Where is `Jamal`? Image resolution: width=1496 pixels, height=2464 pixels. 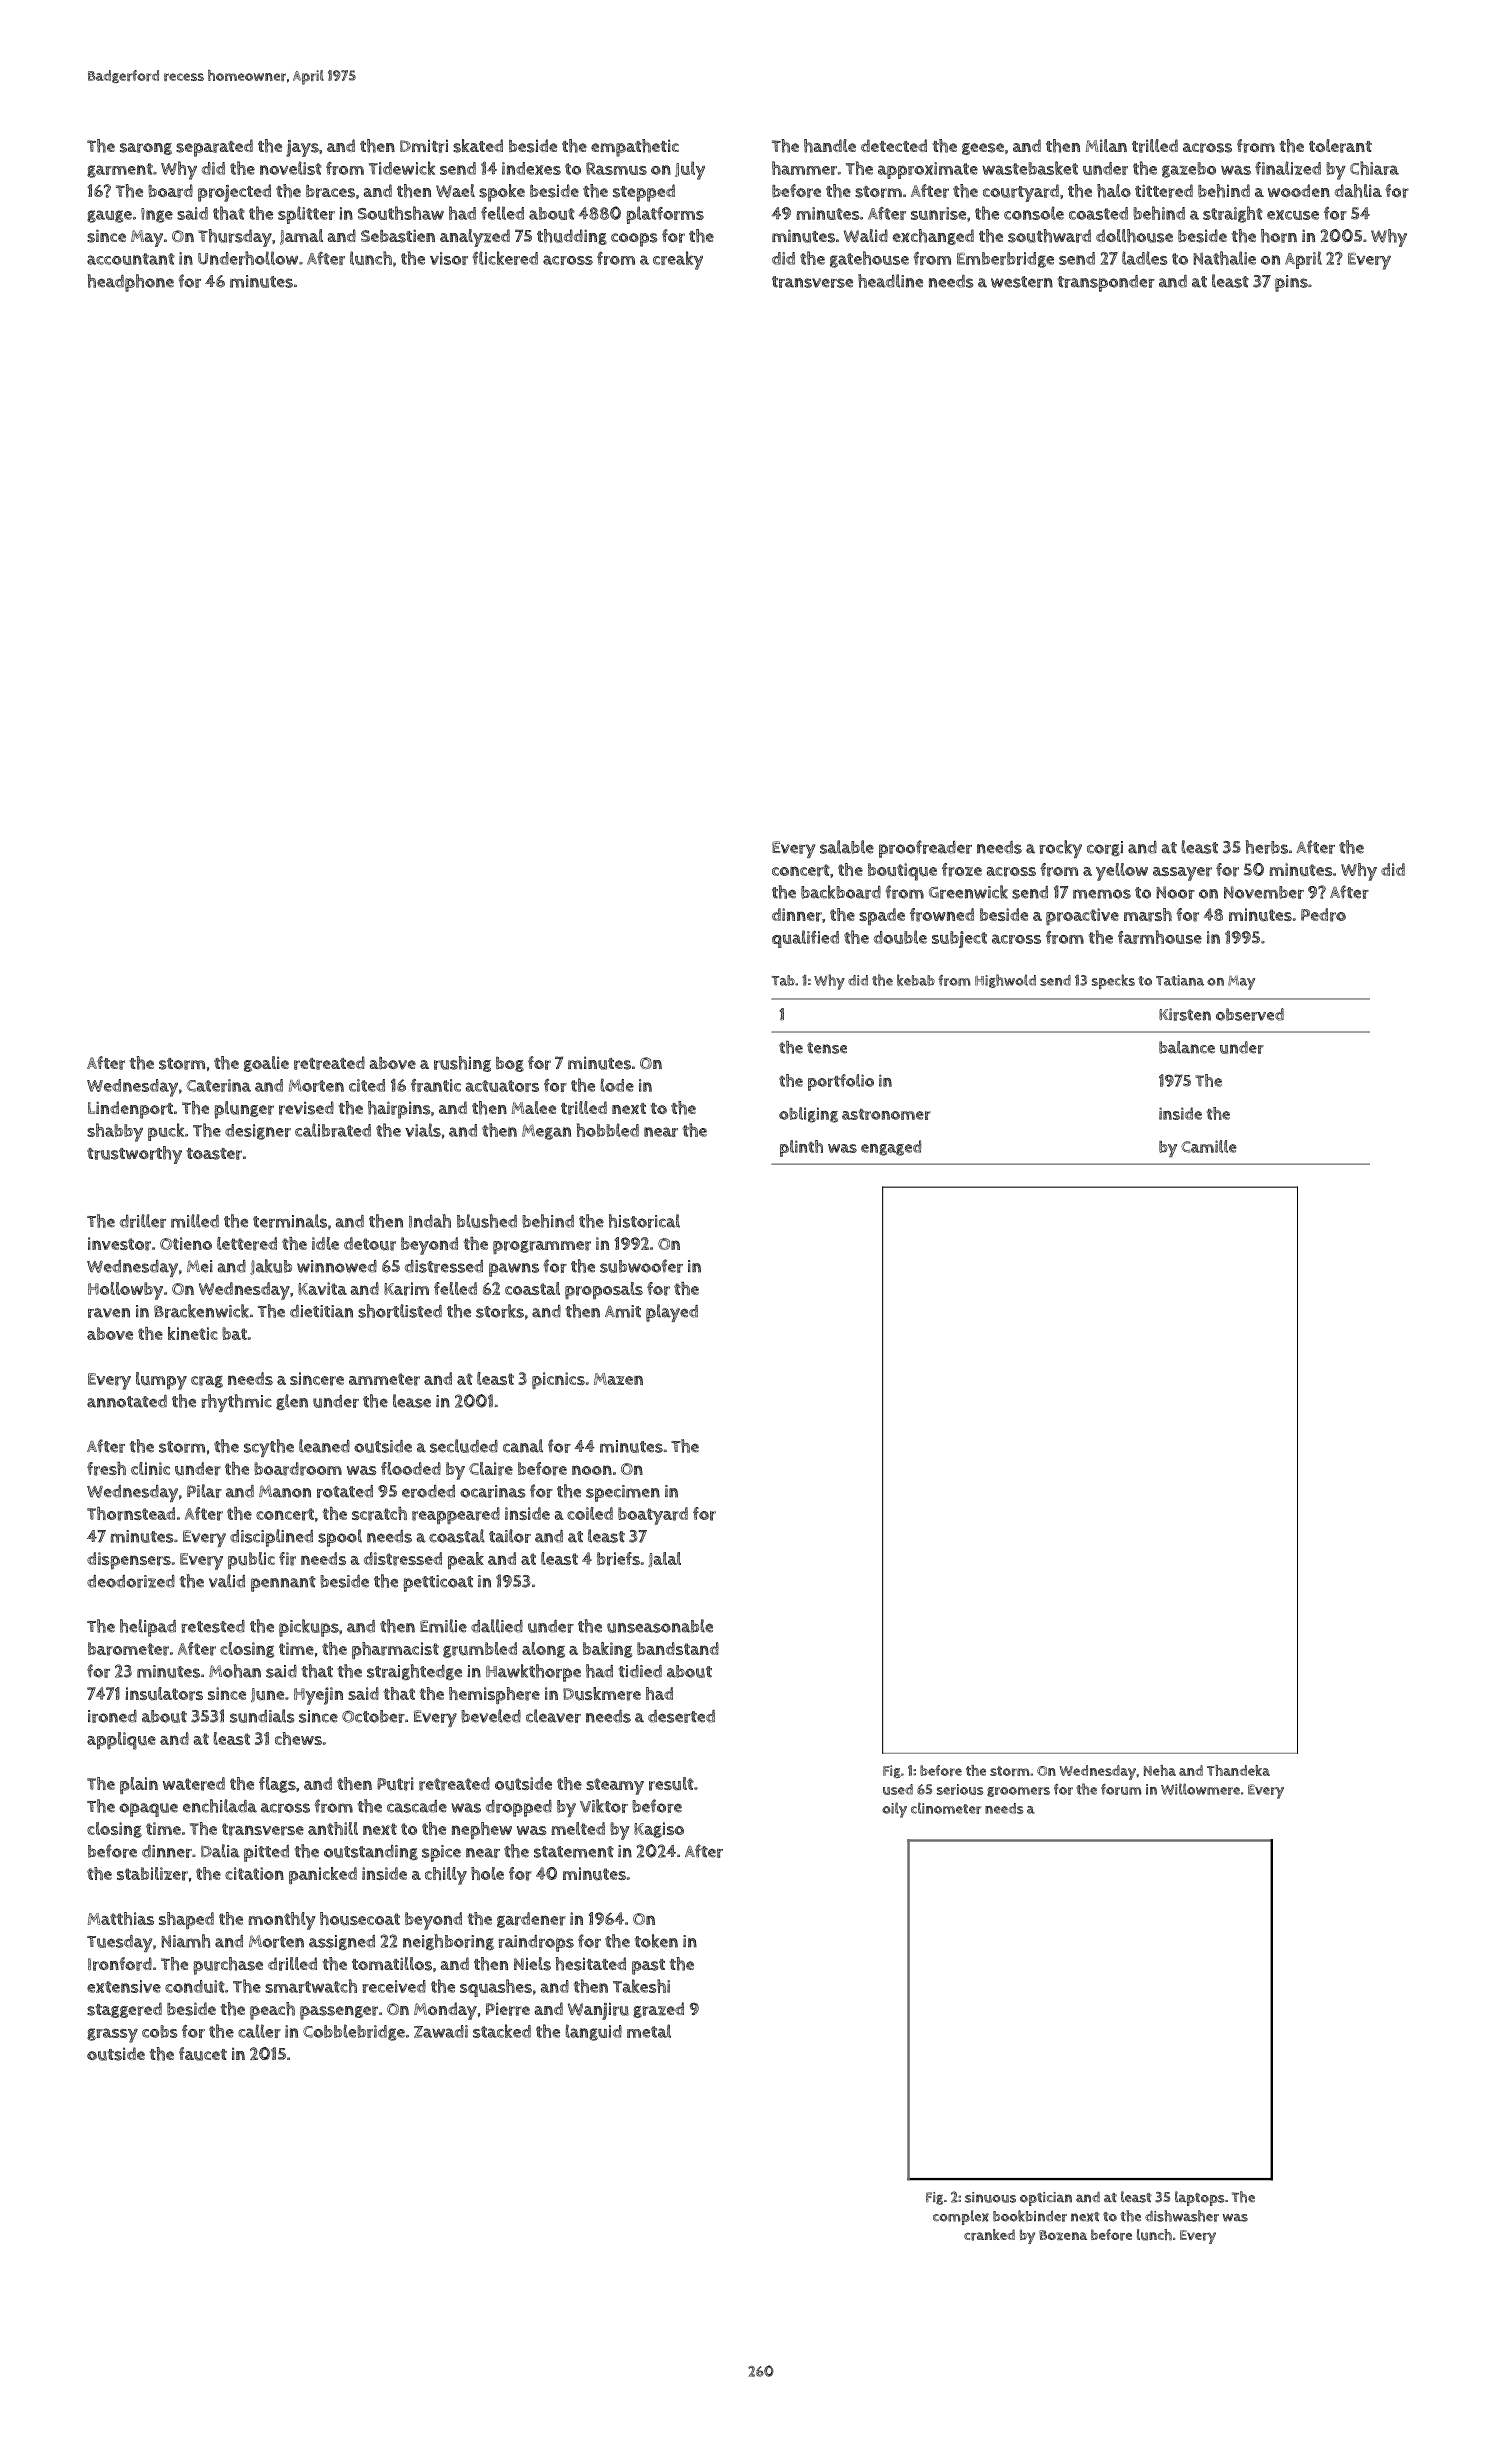
Jamal is located at coordinates (301, 237).
